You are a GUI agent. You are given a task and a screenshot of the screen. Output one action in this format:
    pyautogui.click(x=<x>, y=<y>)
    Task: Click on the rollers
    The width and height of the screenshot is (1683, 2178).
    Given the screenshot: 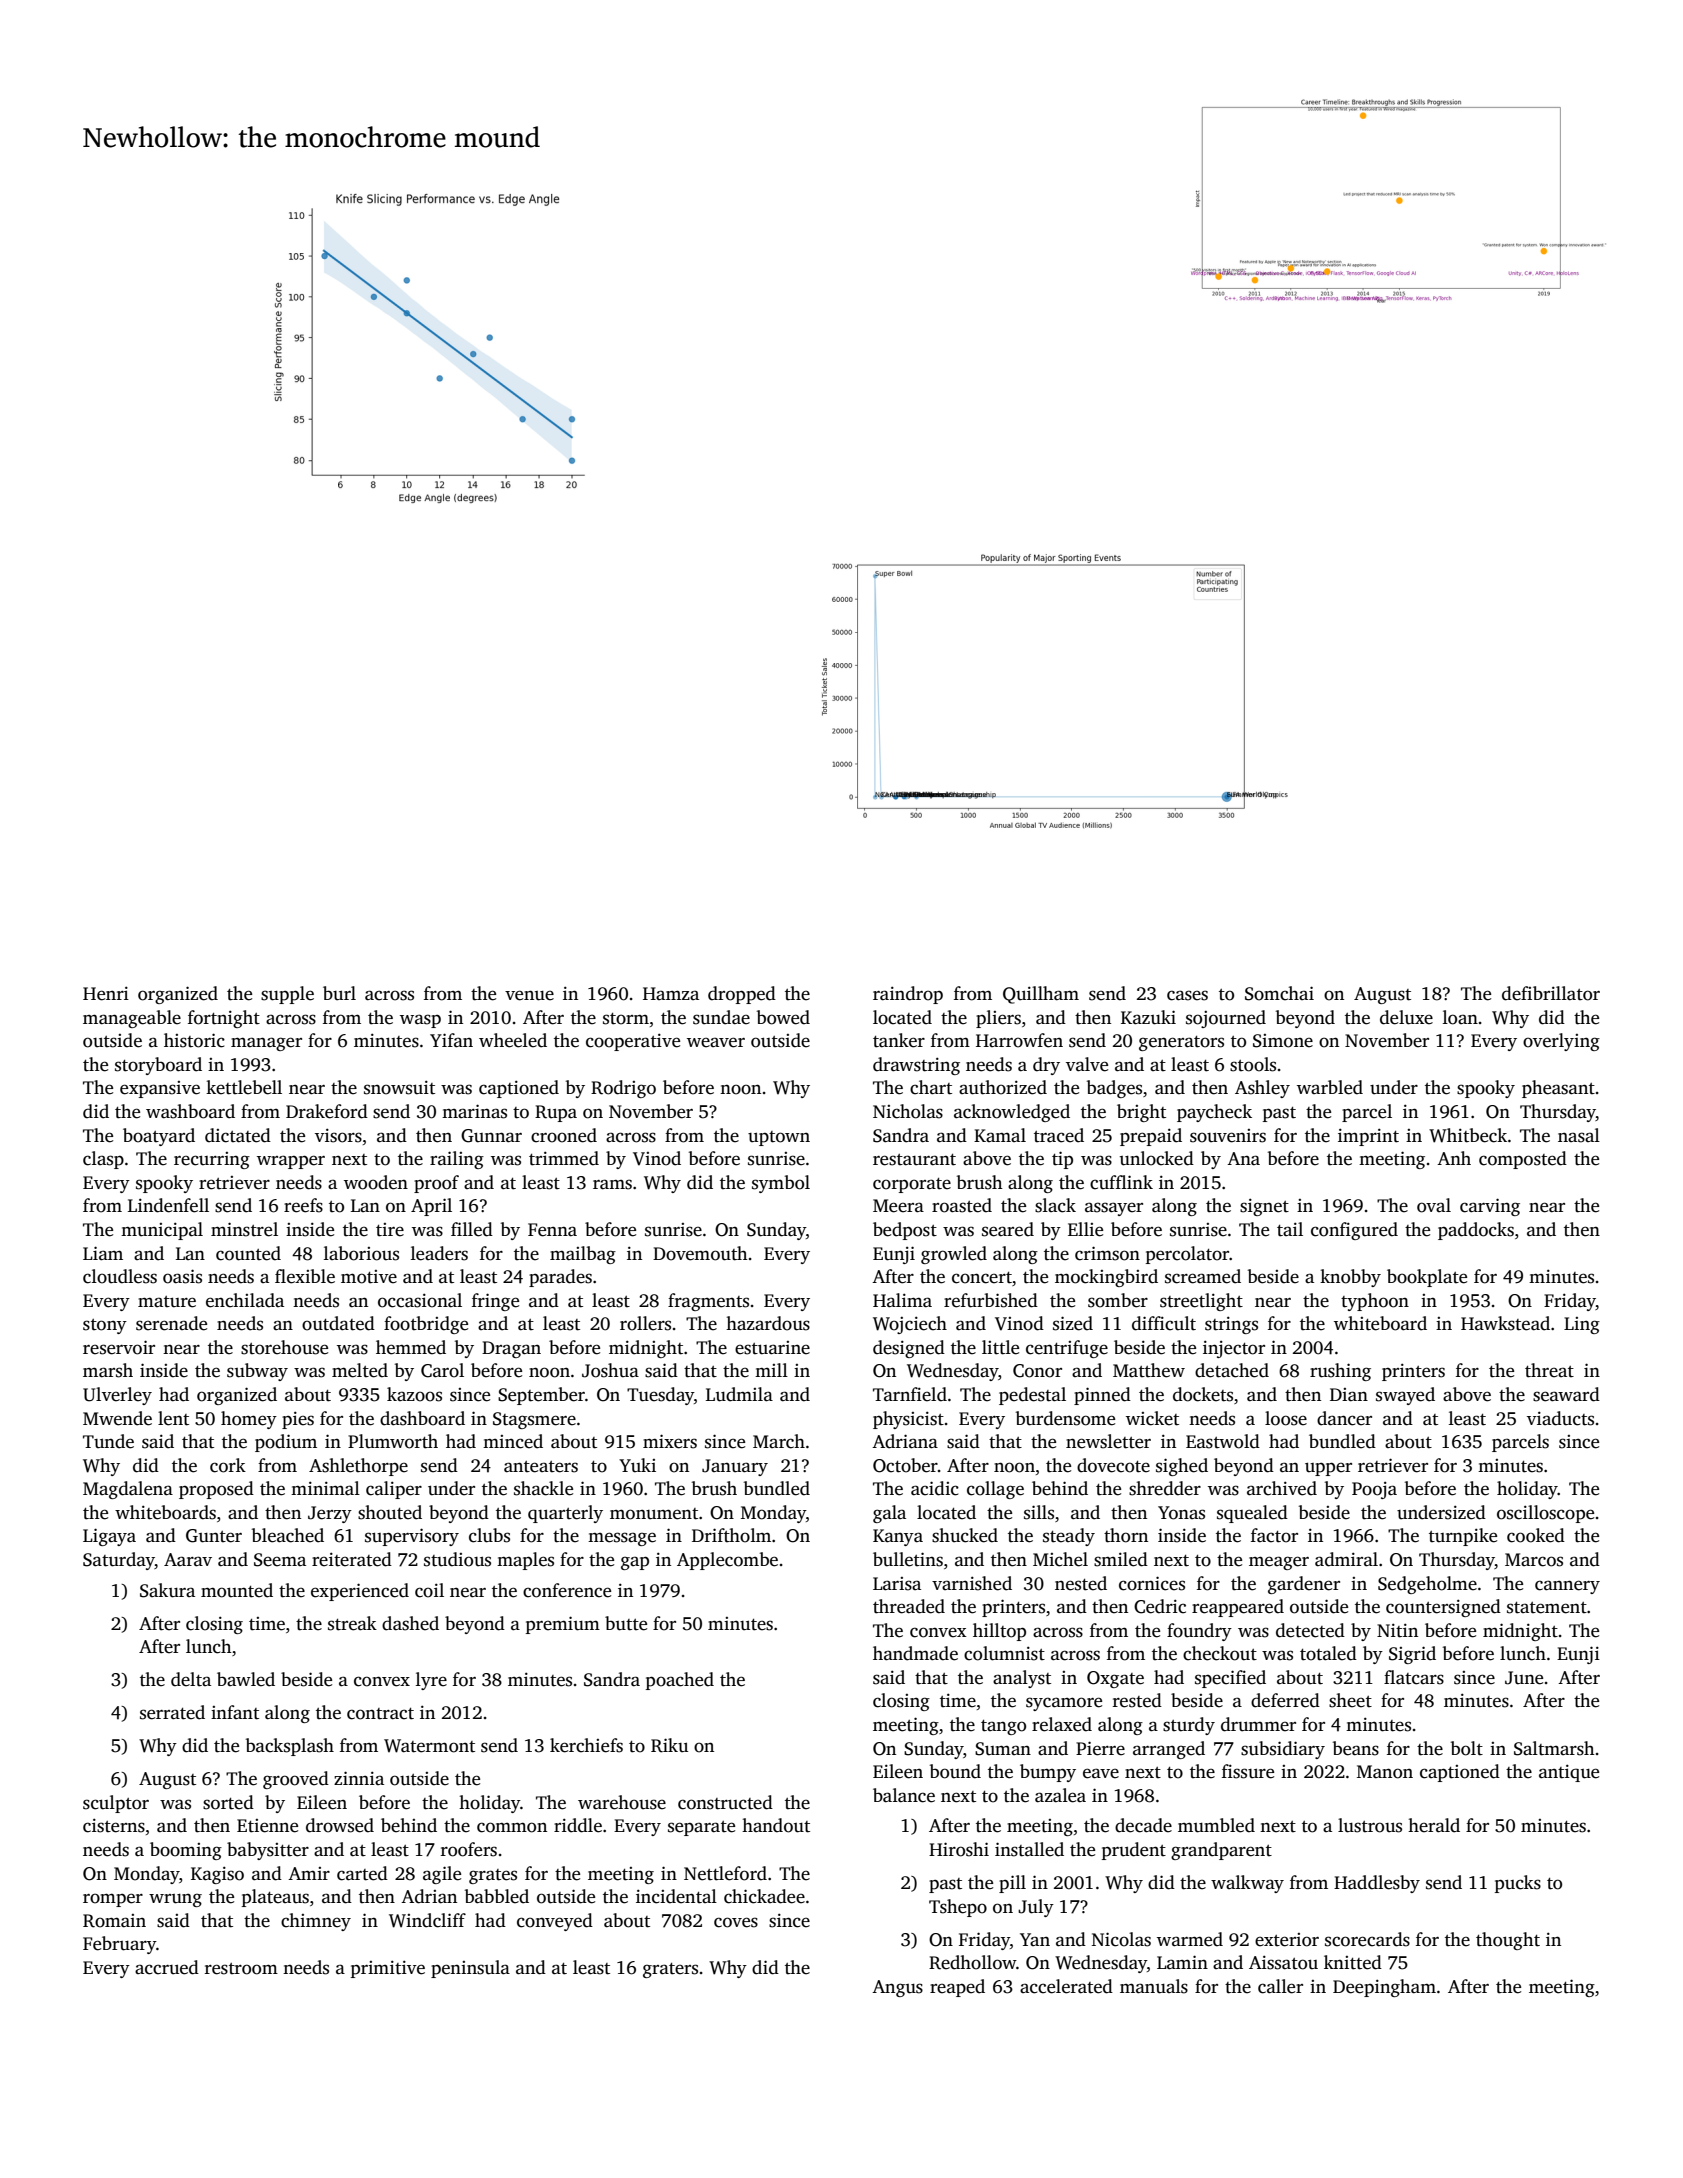 What is the action you would take?
    pyautogui.click(x=645, y=1323)
